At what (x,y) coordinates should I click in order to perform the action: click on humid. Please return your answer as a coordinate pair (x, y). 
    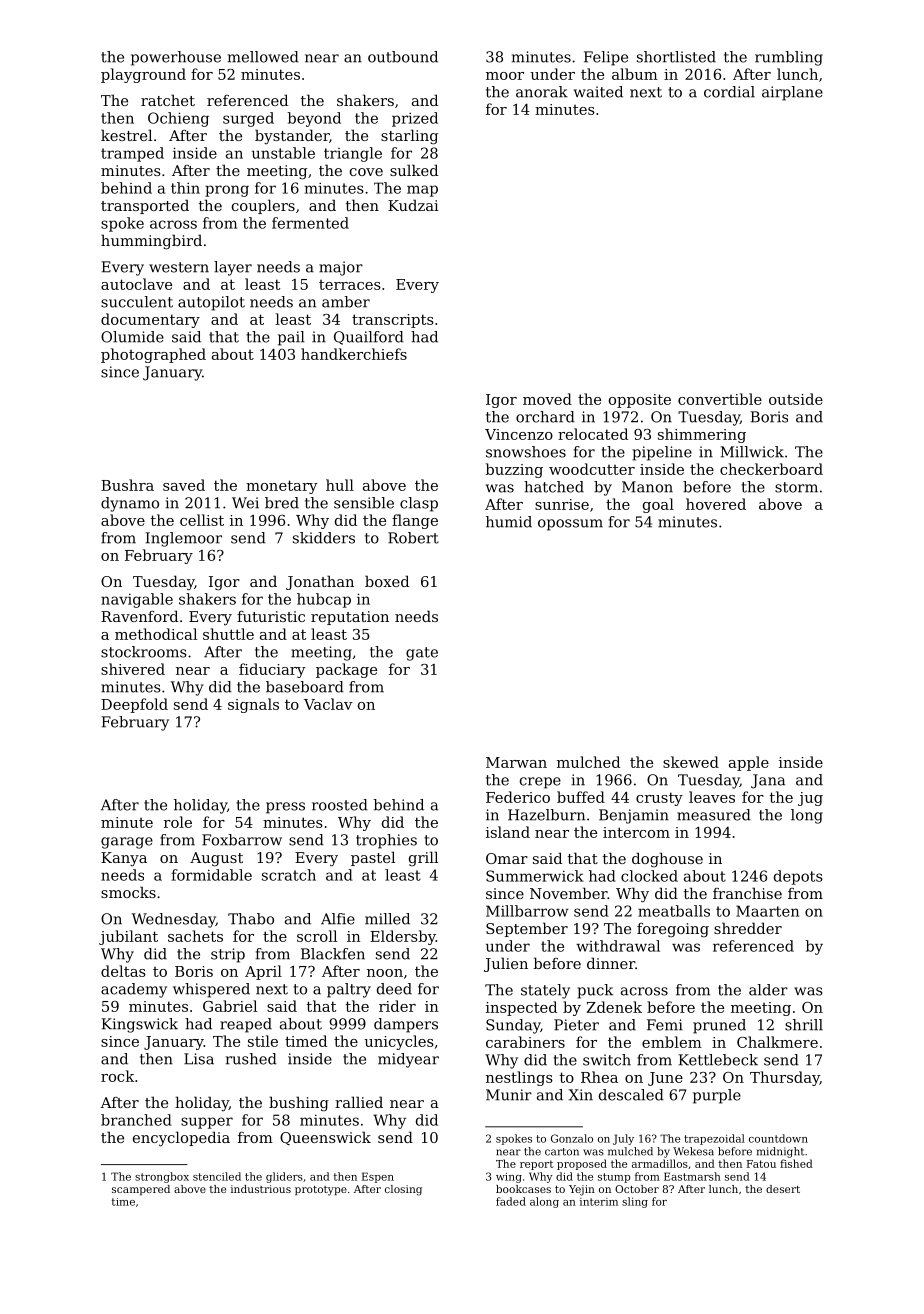
    Looking at the image, I should click on (509, 522).
